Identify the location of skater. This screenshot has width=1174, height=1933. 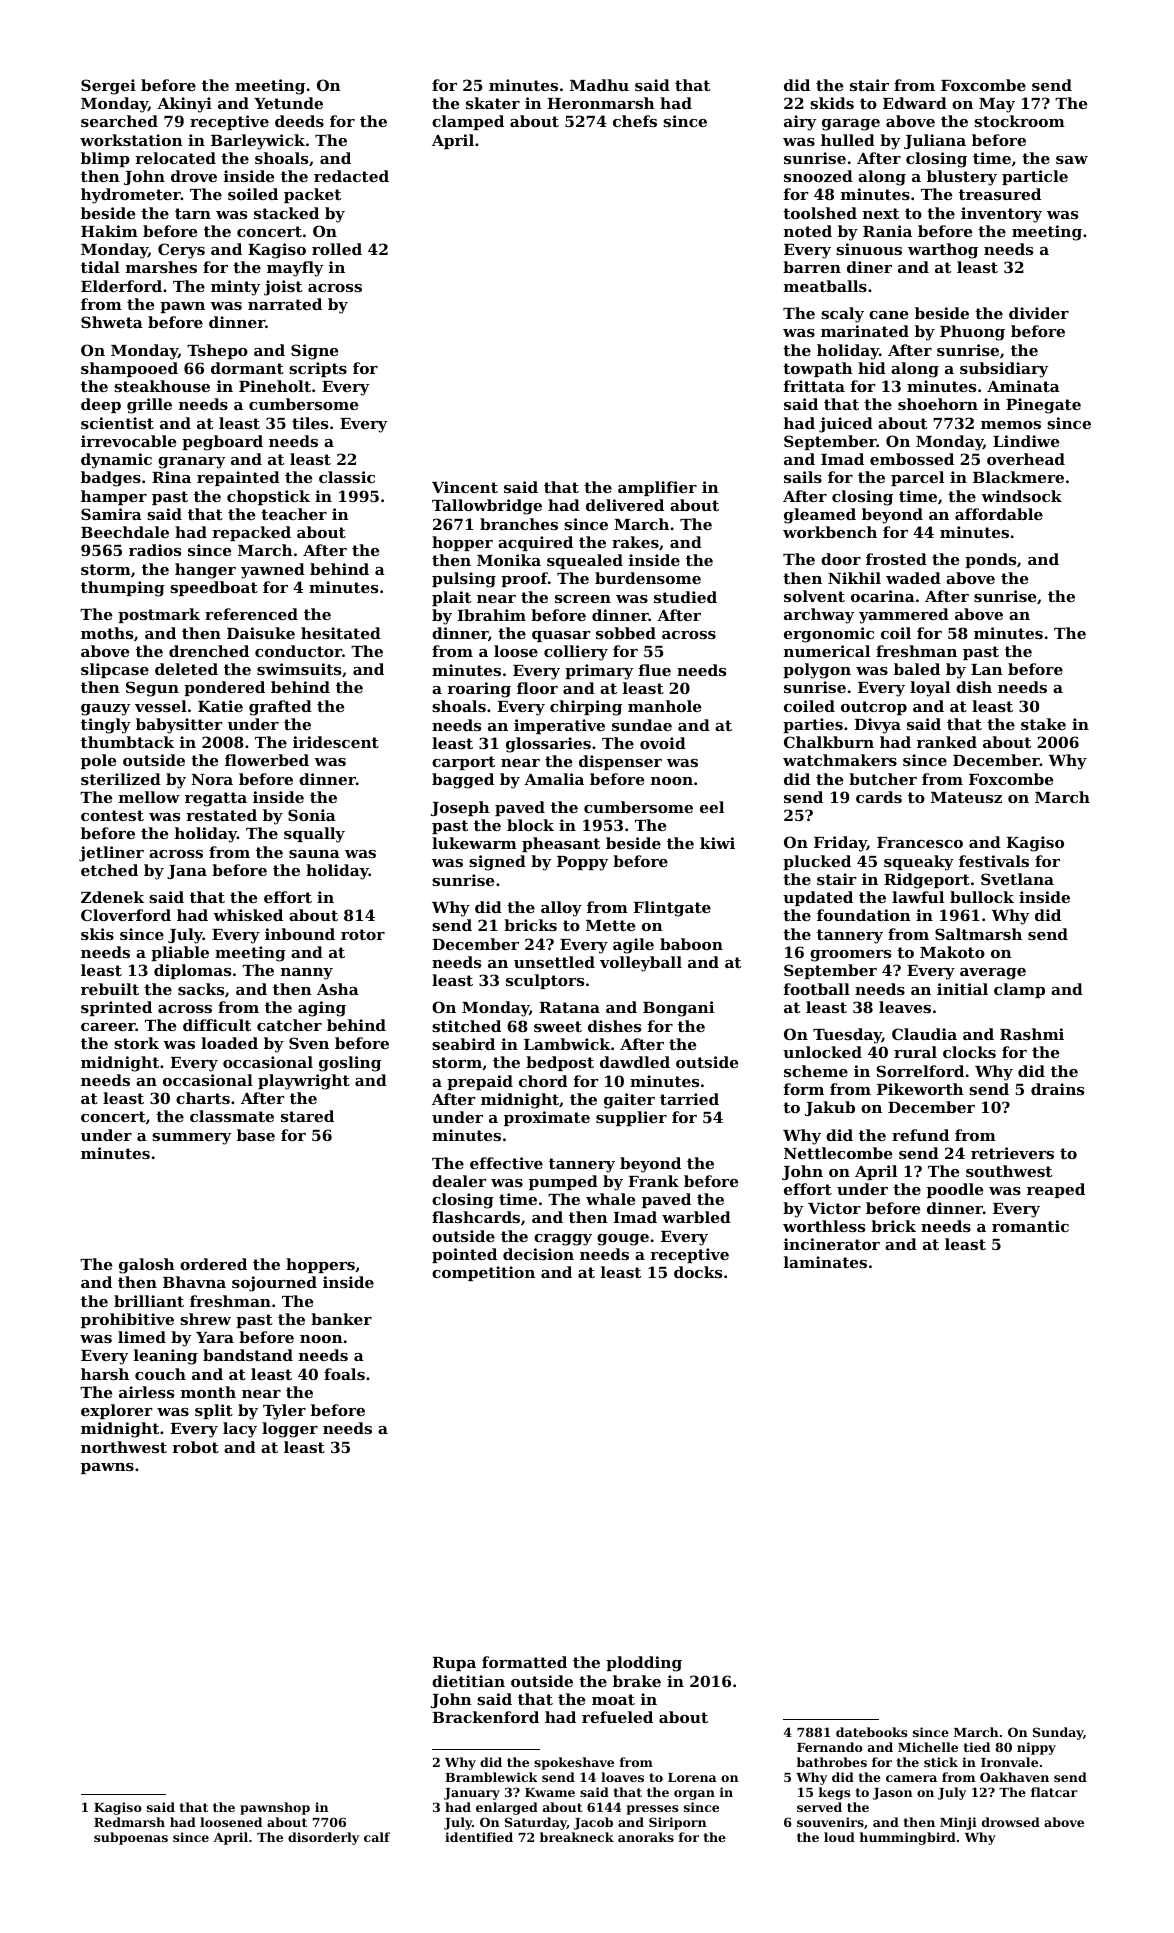
(493, 103).
